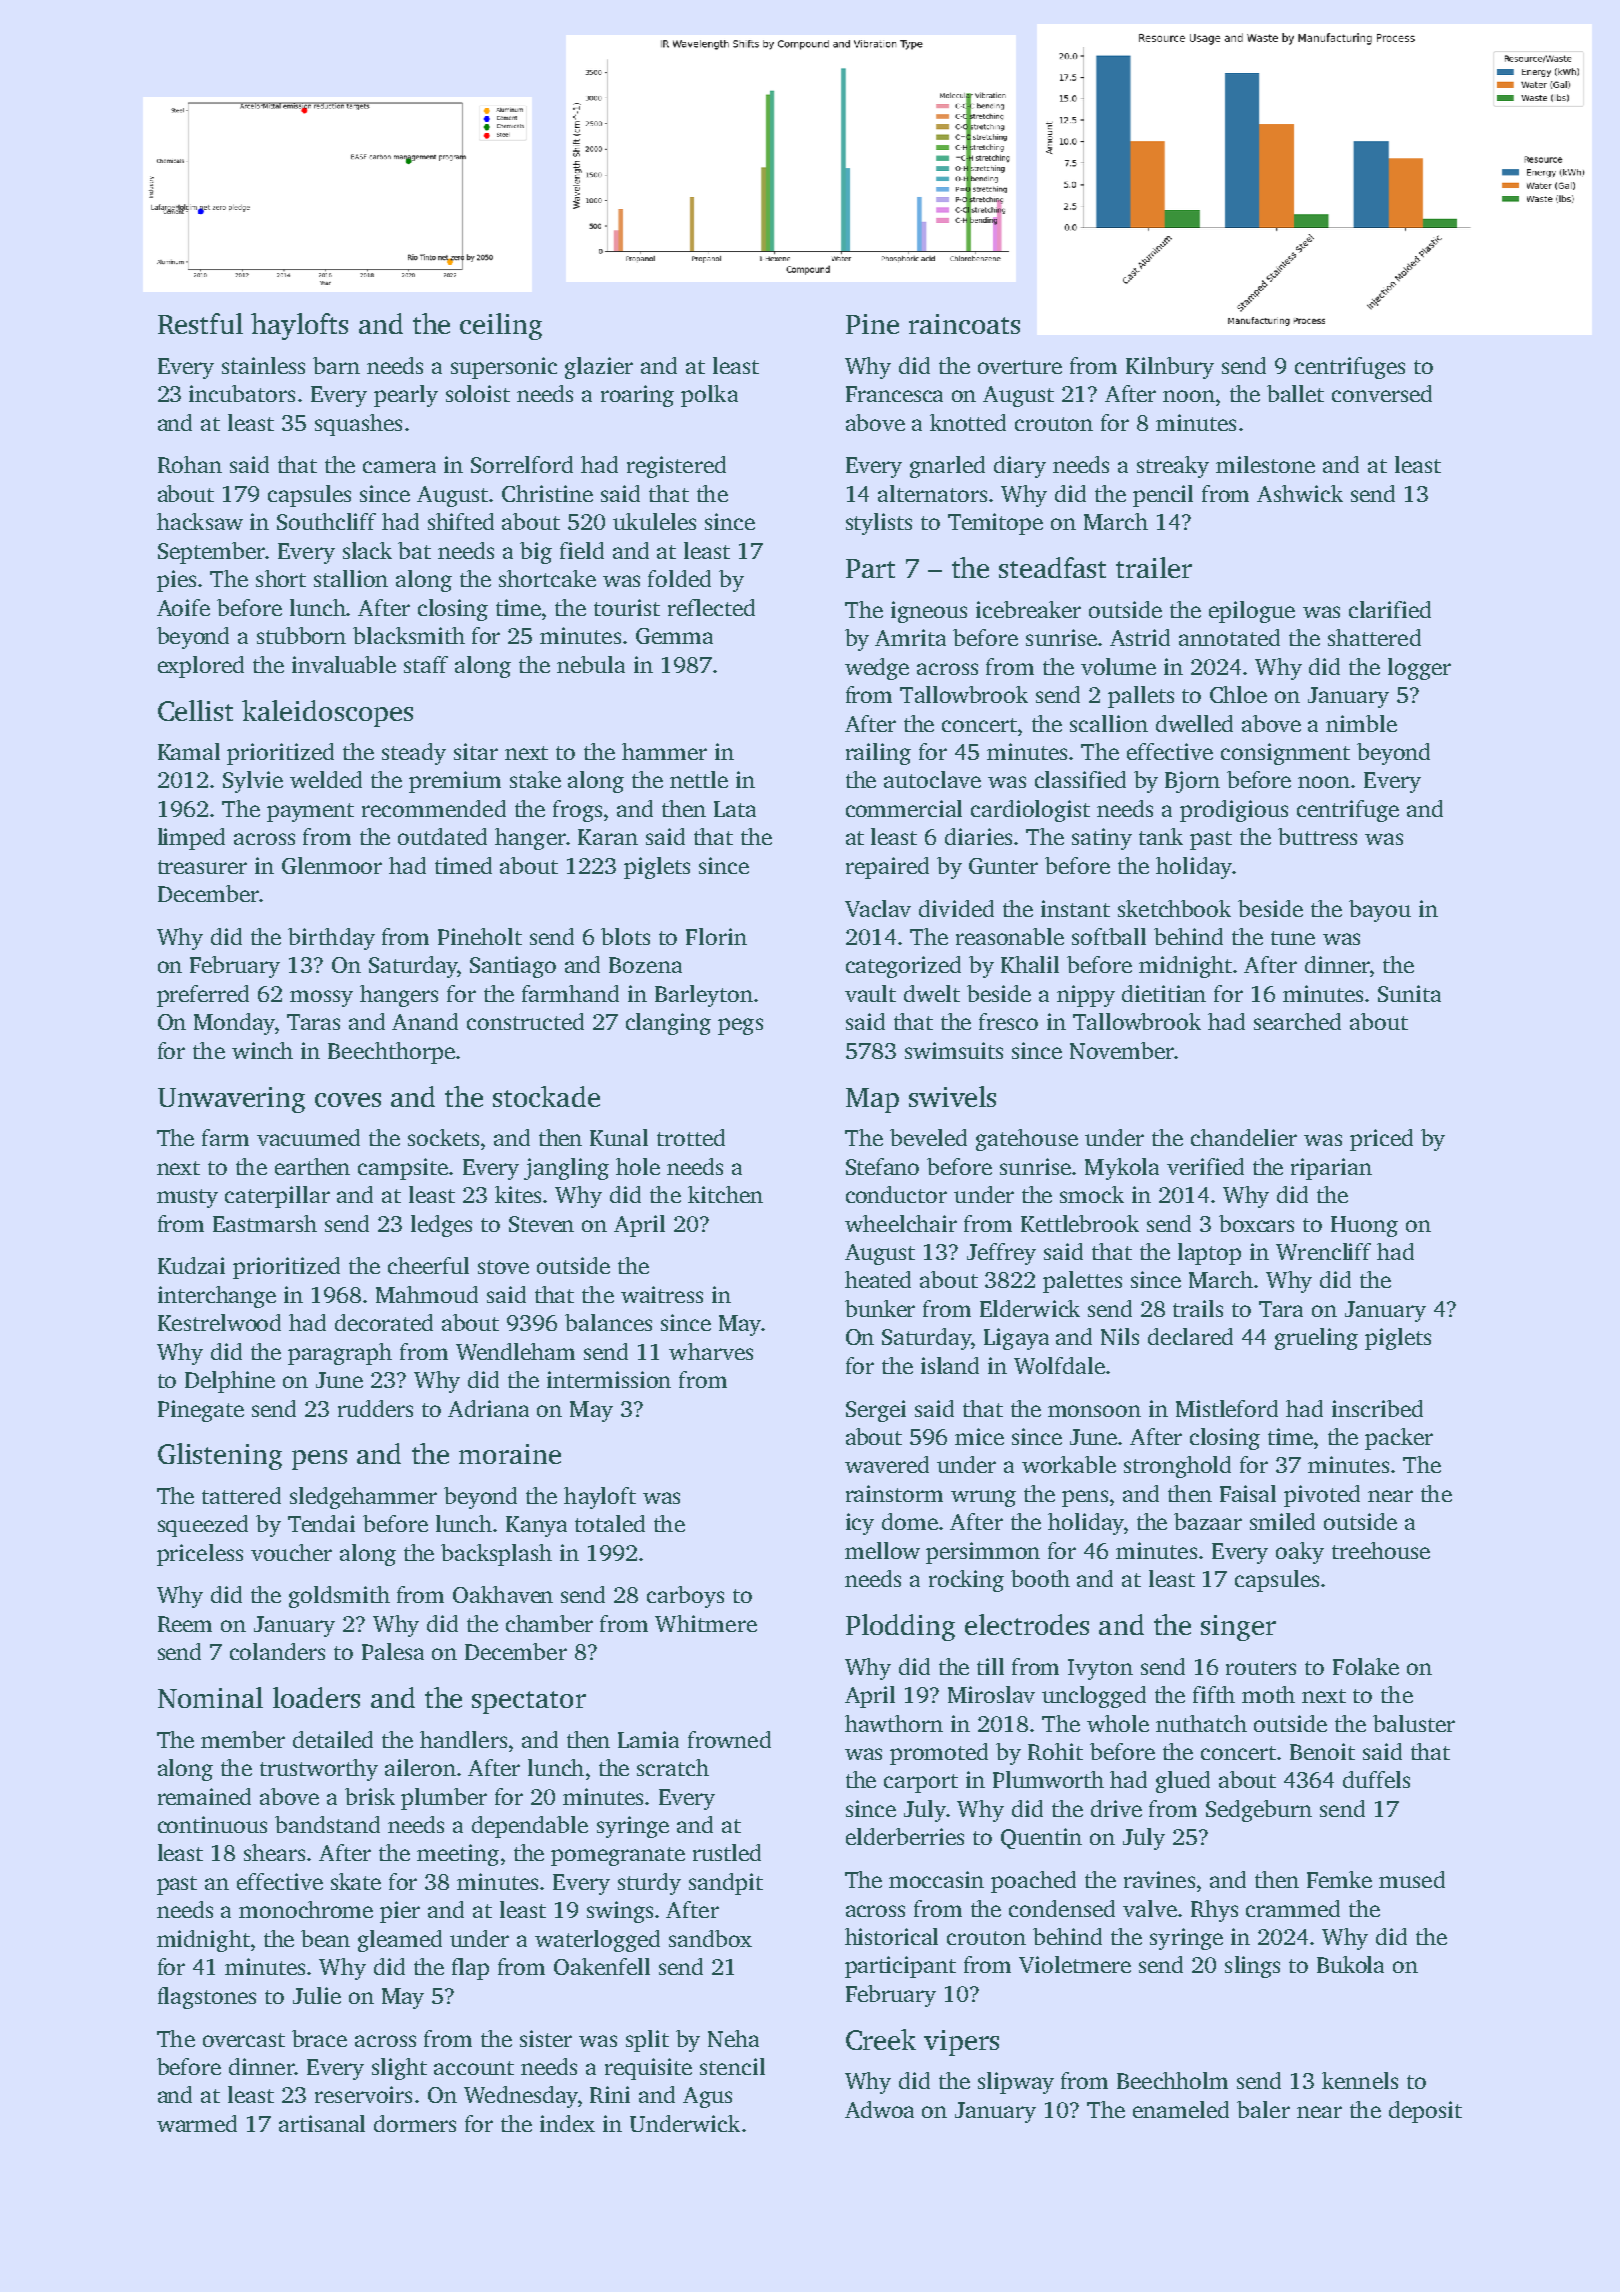 The width and height of the screenshot is (1620, 2292). Describe the element at coordinates (1238, 694) in the screenshot. I see `Chloe` at that location.
